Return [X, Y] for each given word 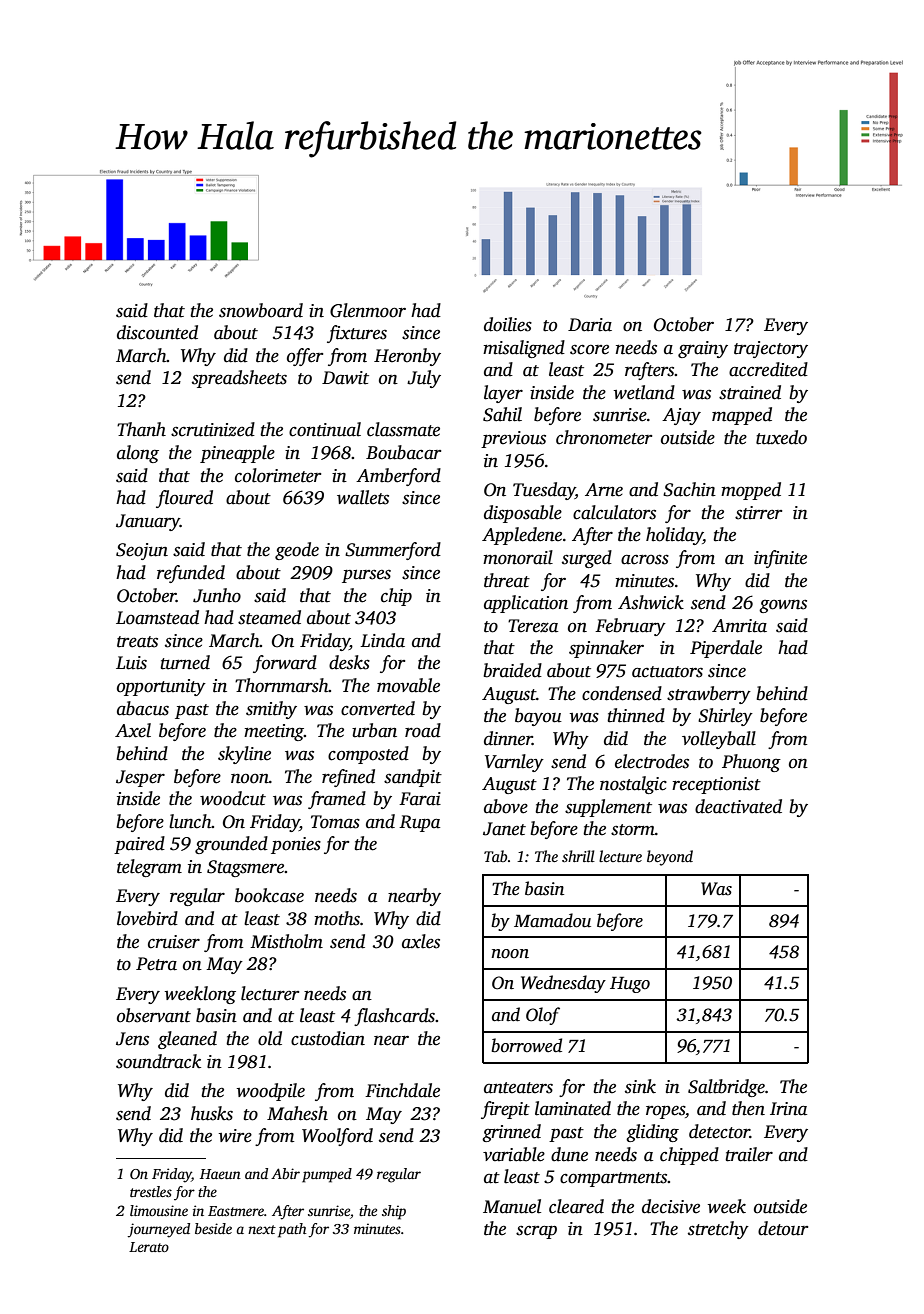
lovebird [147, 918]
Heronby [407, 357]
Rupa [419, 823]
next [262, 1229]
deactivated [738, 806]
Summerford [393, 551]
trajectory [771, 349]
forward [285, 664]
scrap [536, 1232]
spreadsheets [239, 379]
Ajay [681, 416]
